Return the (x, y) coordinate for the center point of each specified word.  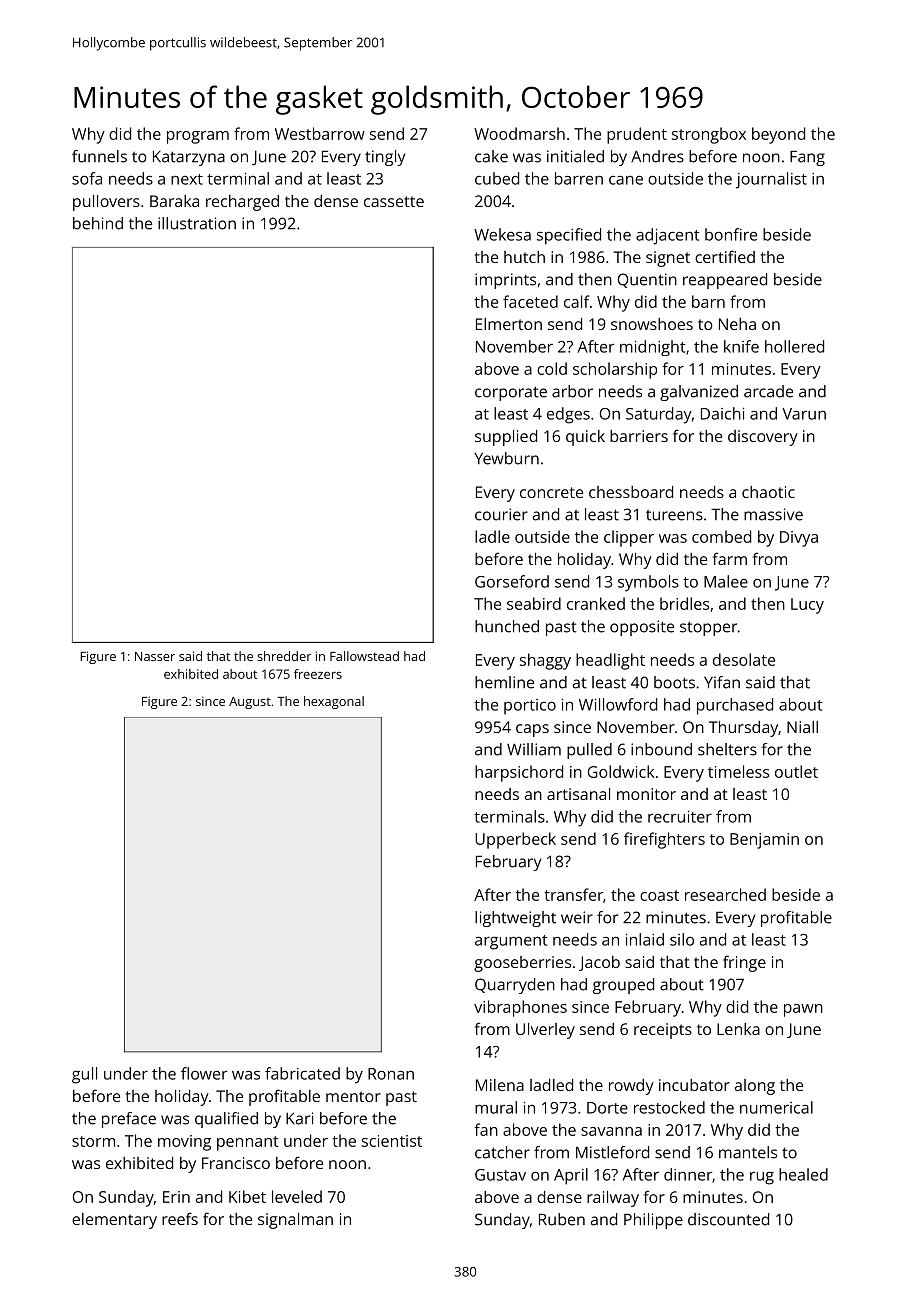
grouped (623, 986)
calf (577, 301)
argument (511, 942)
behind (98, 223)
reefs (180, 1218)
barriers (639, 436)
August (250, 703)
